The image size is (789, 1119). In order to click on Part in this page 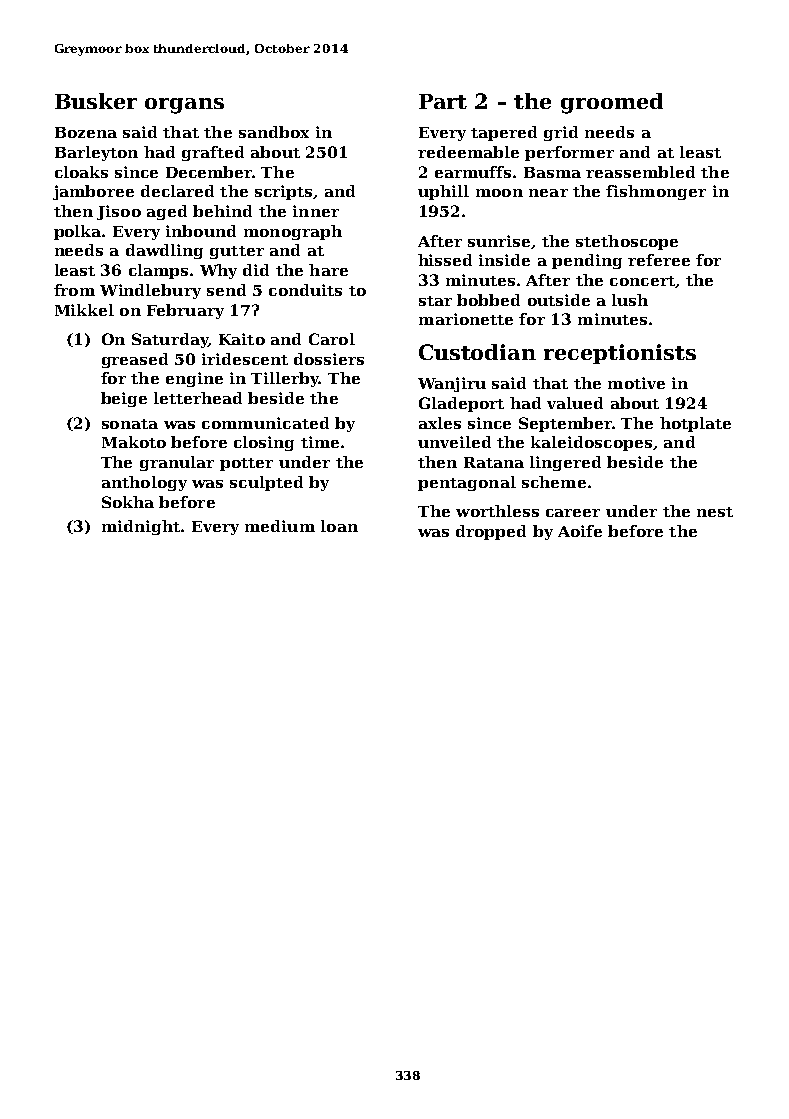, I will do `click(443, 101)`.
